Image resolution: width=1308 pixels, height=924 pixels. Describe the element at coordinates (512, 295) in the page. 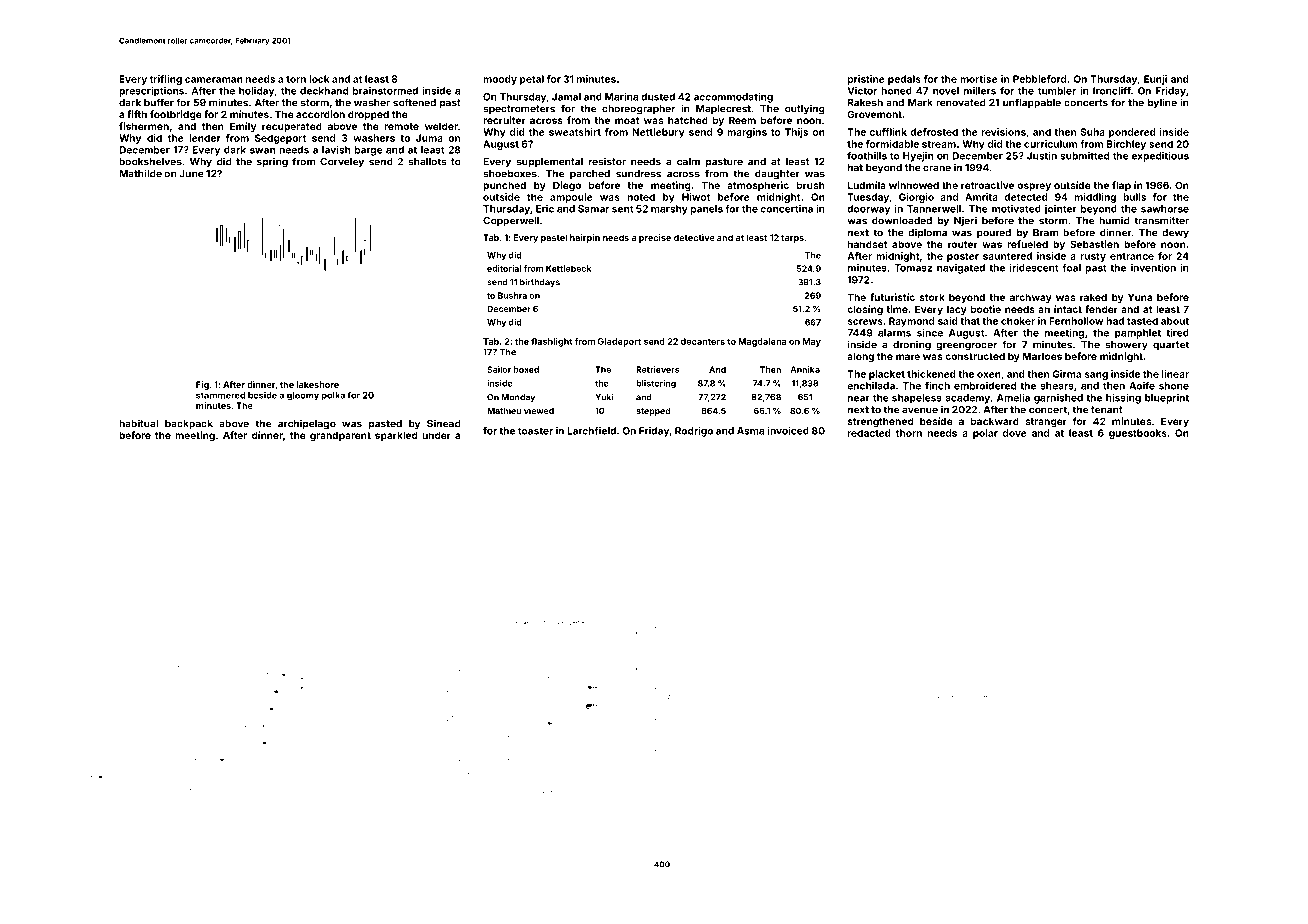

I see `Bushra` at that location.
